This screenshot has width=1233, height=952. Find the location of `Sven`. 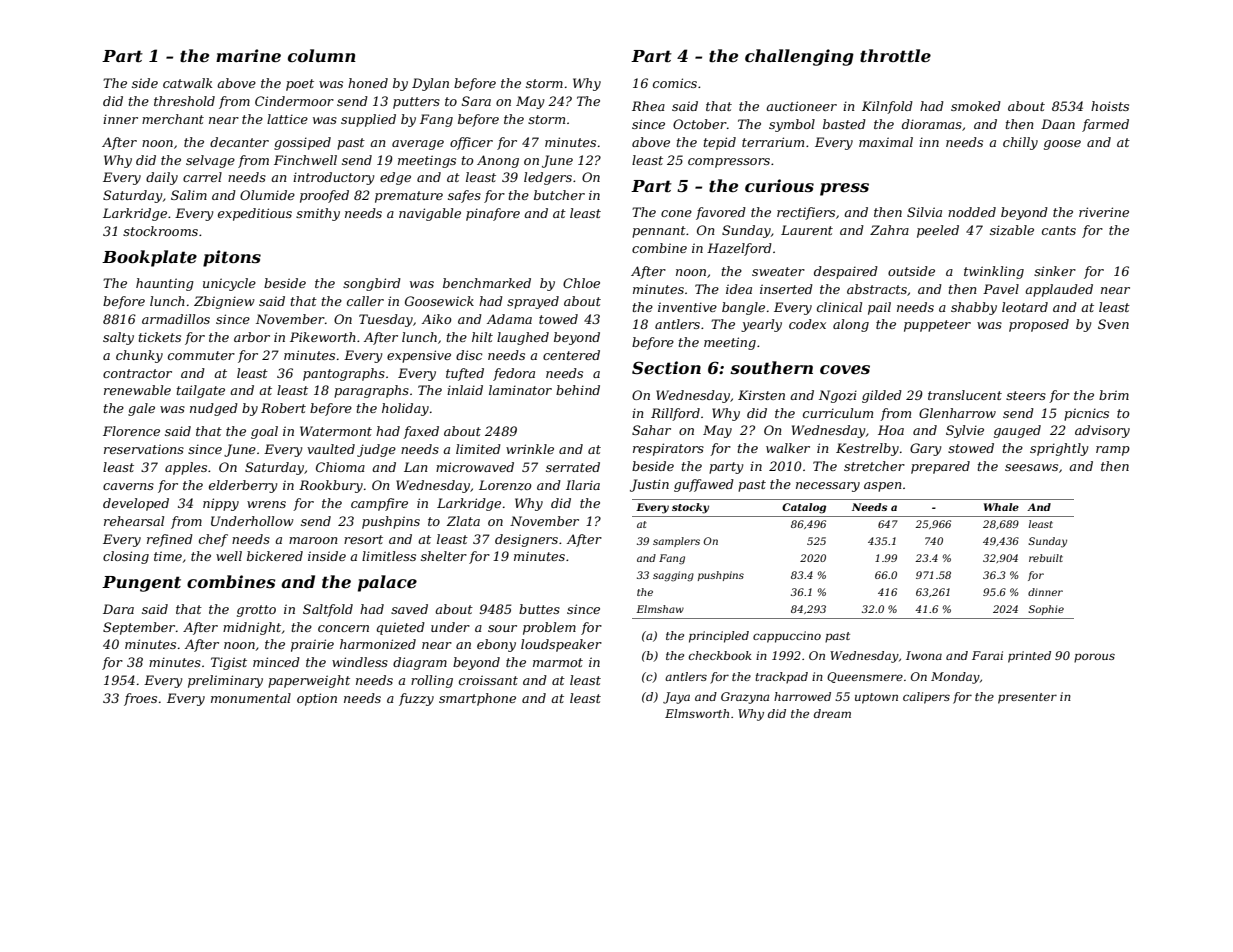

Sven is located at coordinates (1113, 324).
